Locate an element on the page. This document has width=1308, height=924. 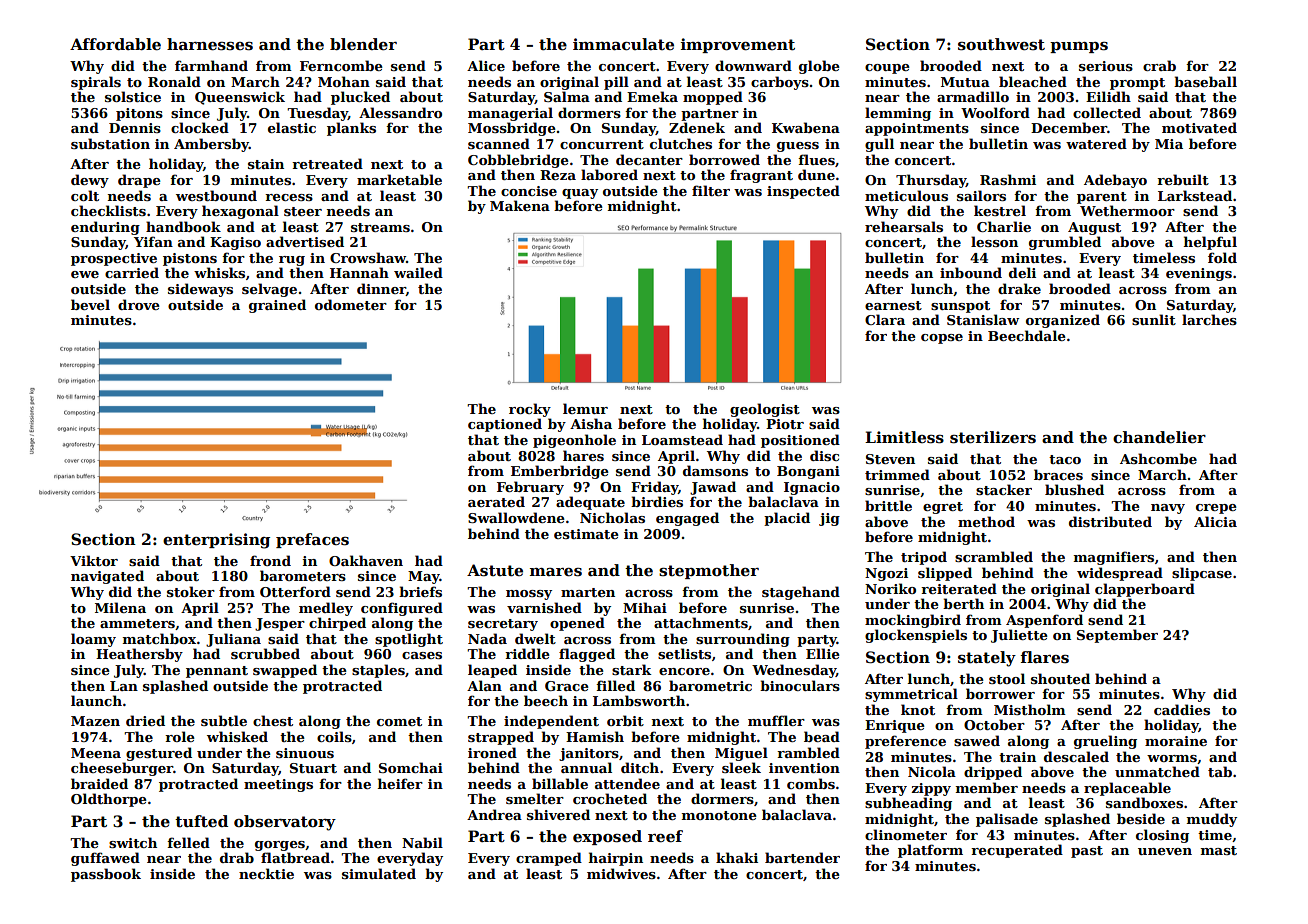
lemur is located at coordinates (585, 408).
